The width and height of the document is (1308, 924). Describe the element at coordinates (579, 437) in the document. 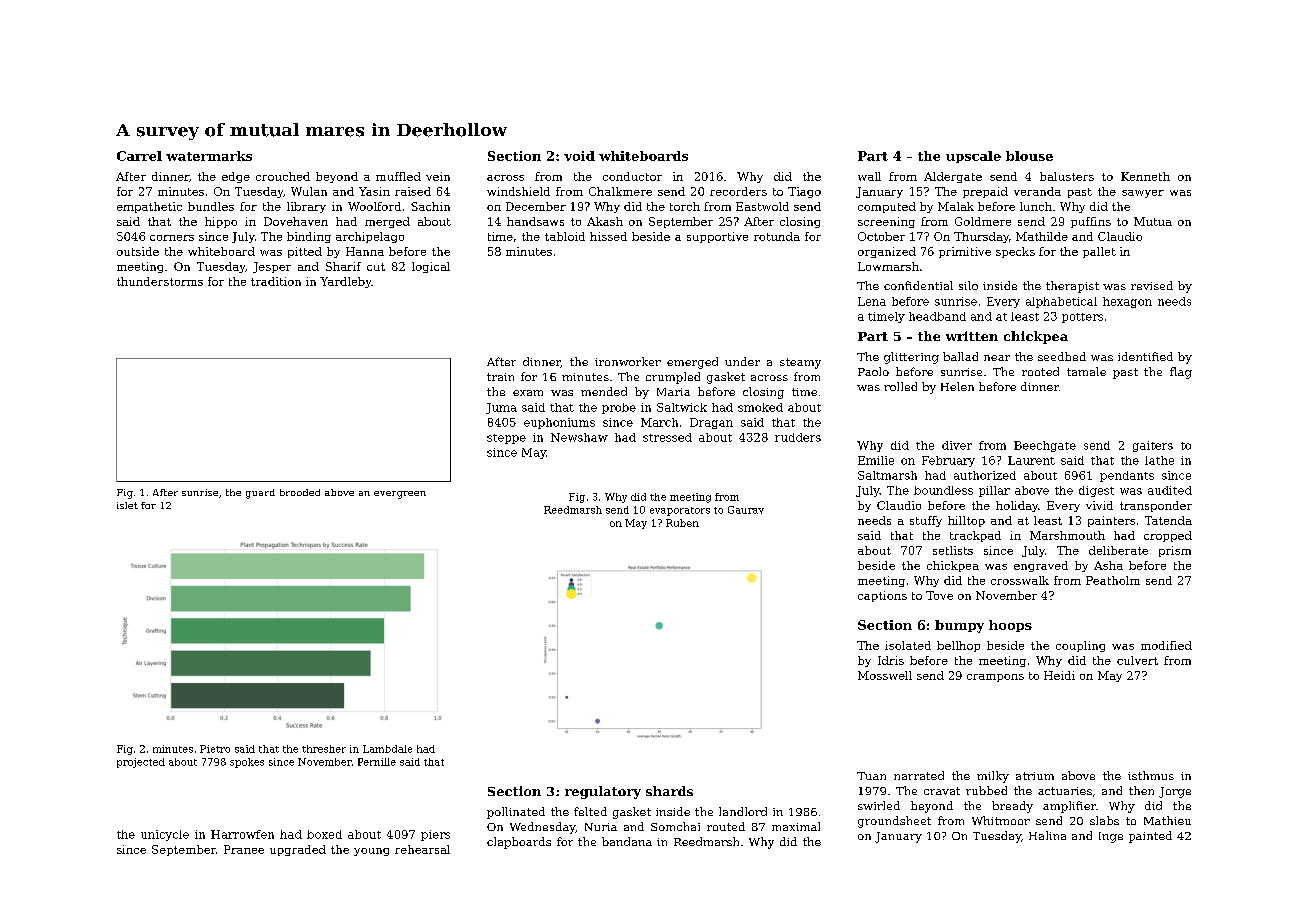

I see `Newshaw` at that location.
